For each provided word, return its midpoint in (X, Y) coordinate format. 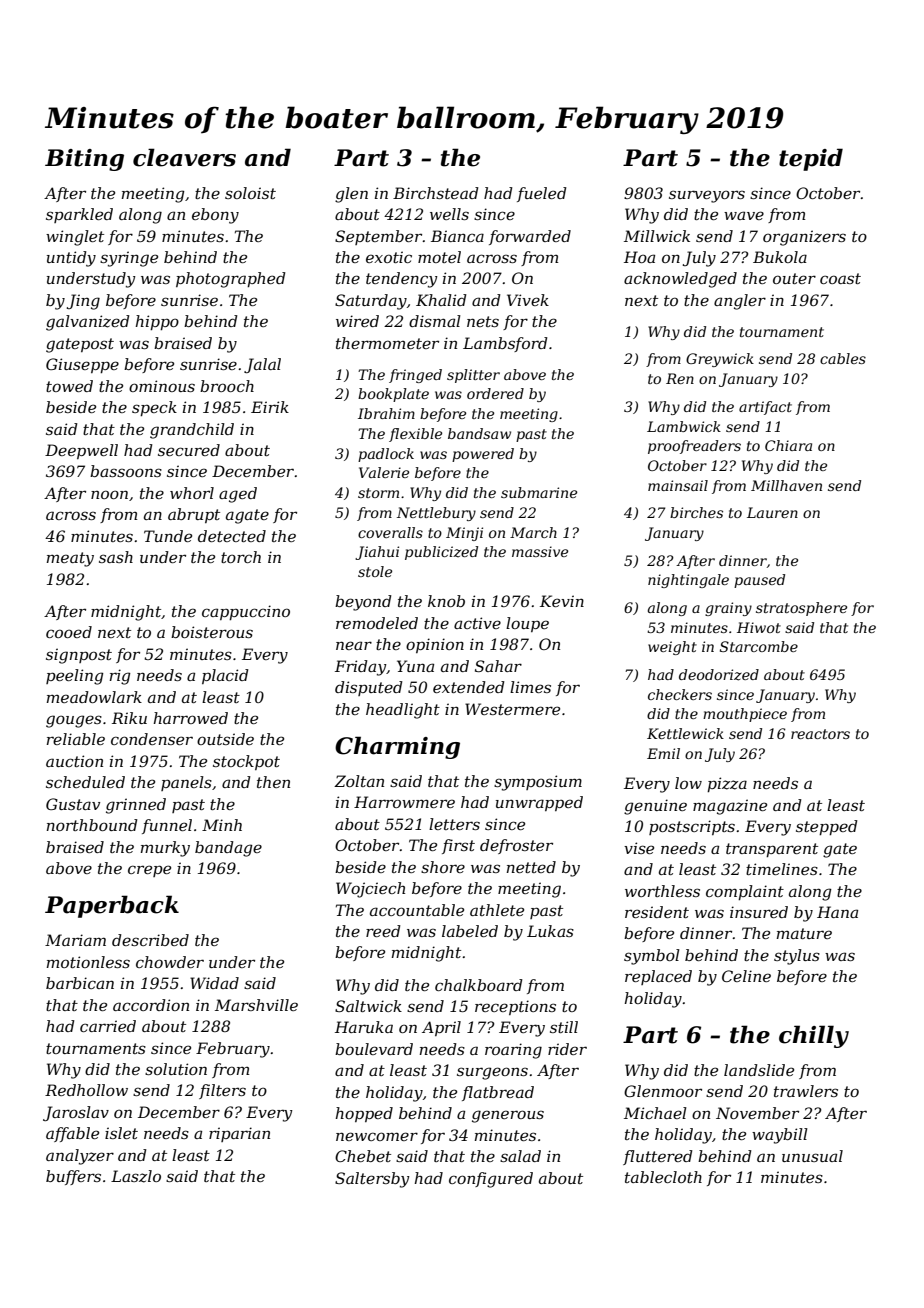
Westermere (512, 709)
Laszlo (136, 1176)
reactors (820, 734)
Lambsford (505, 344)
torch (241, 557)
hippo (157, 322)
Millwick (657, 236)
